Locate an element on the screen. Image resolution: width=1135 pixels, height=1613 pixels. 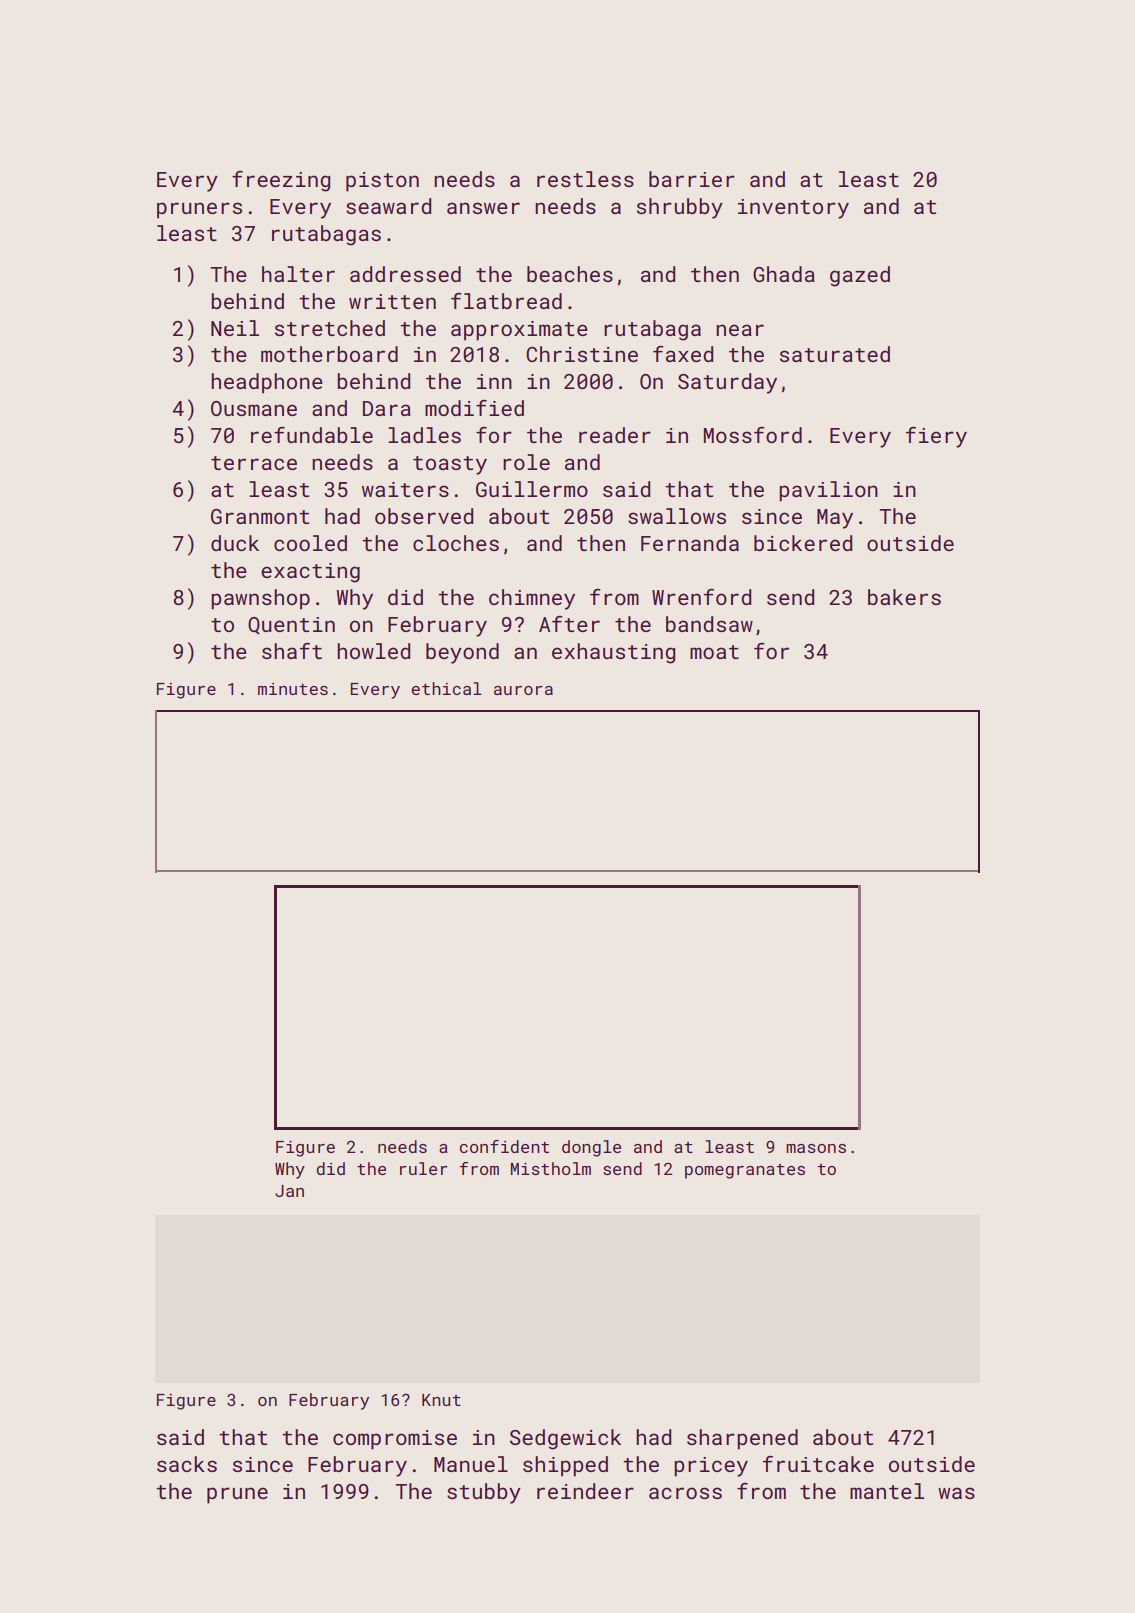
stubby is located at coordinates (484, 1493).
